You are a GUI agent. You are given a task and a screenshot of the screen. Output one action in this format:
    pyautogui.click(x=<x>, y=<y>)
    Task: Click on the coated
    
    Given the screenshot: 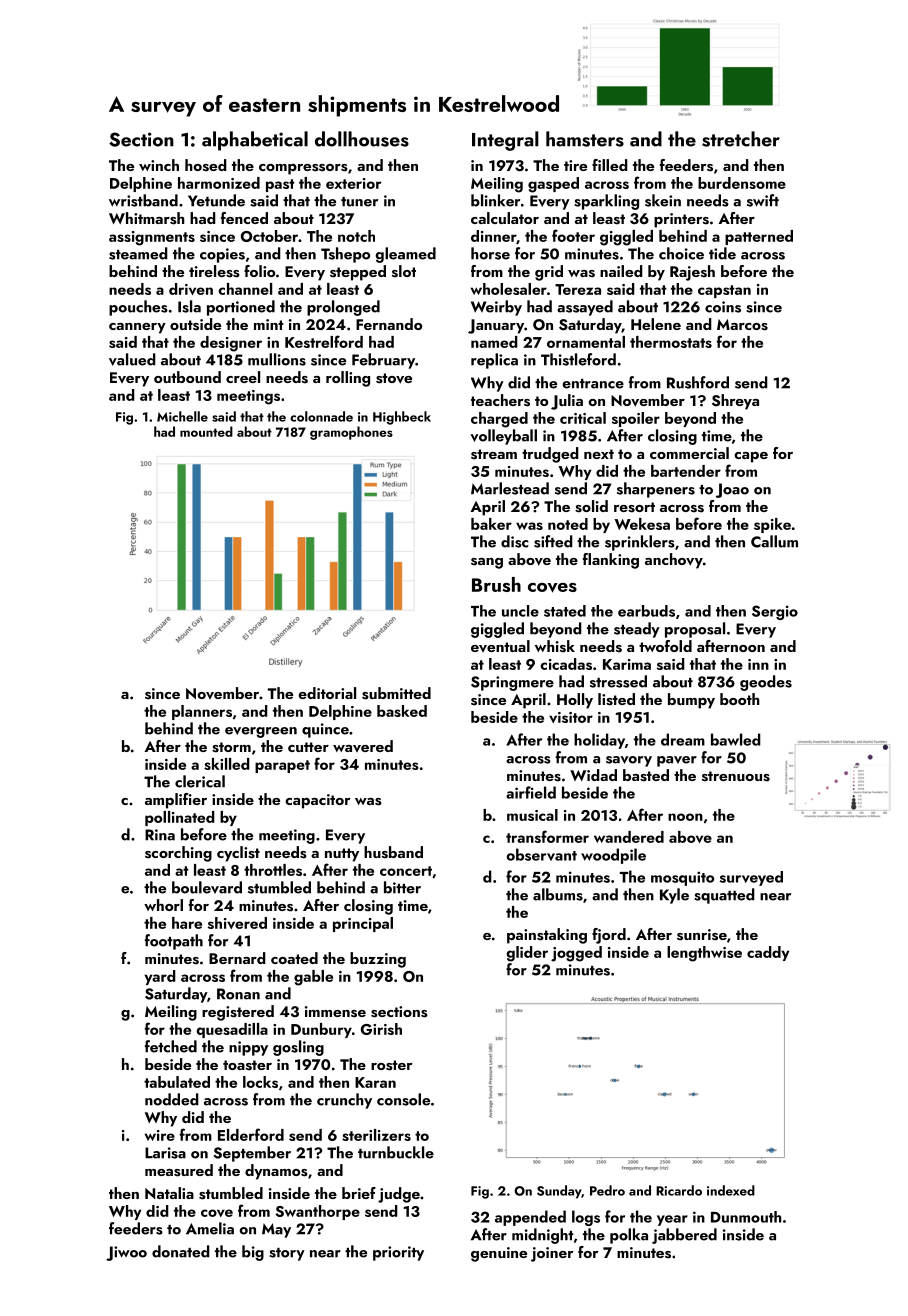 What is the action you would take?
    pyautogui.click(x=294, y=958)
